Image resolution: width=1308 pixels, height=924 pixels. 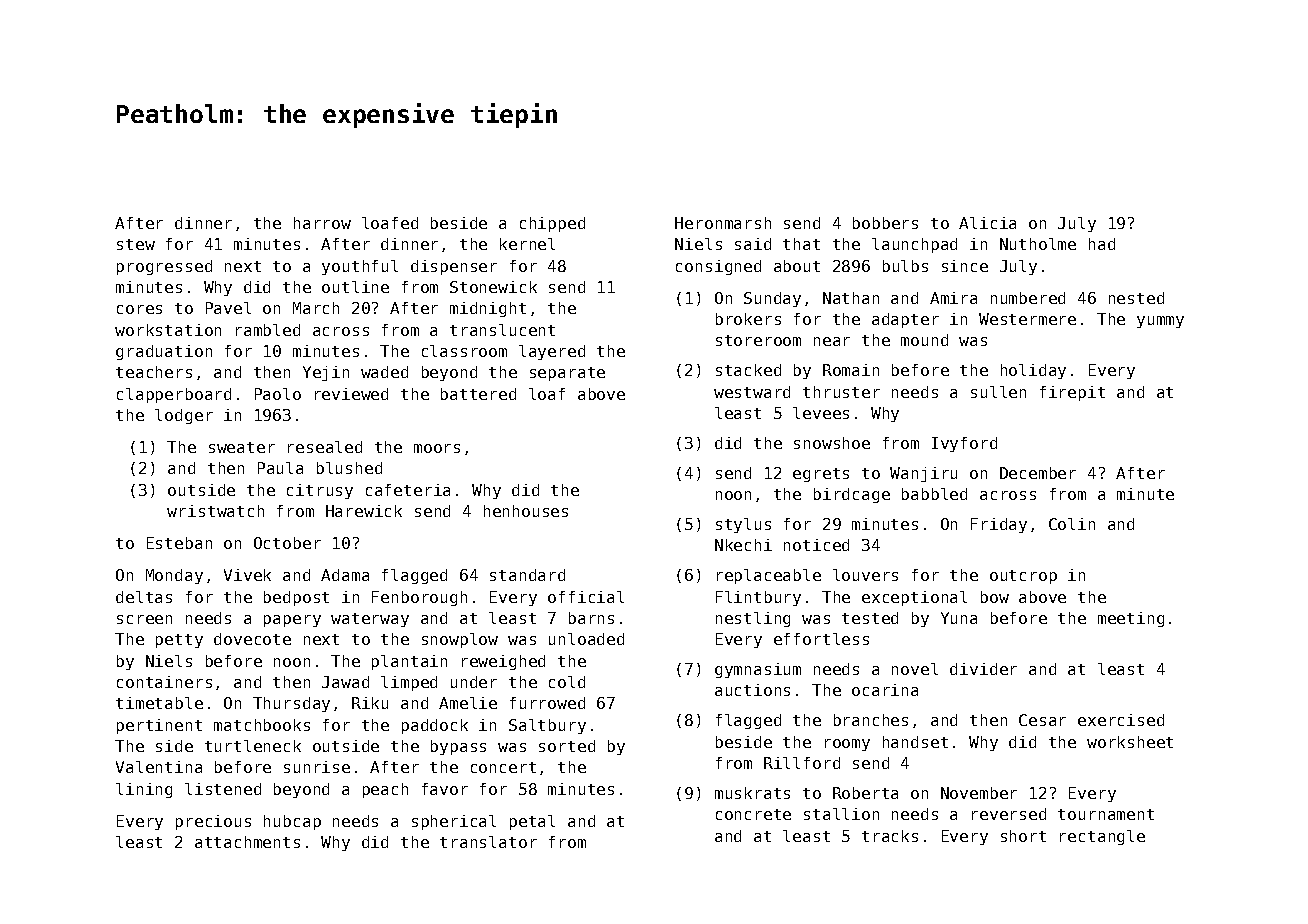 I want to click on mound, so click(x=924, y=340).
